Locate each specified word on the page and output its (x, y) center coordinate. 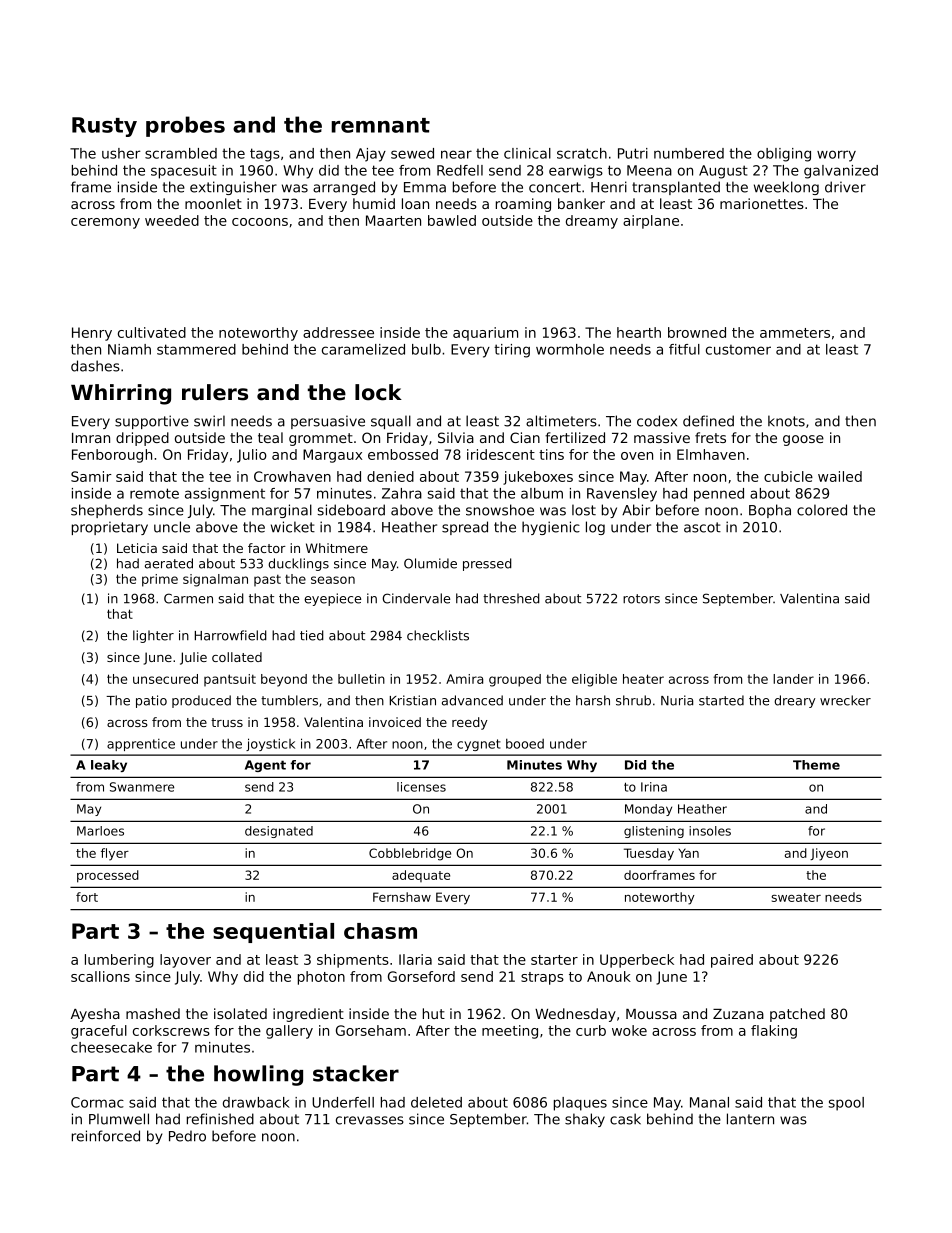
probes (185, 126)
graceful (99, 1032)
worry (836, 156)
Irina (654, 787)
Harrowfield (231, 635)
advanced (472, 700)
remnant (381, 125)
